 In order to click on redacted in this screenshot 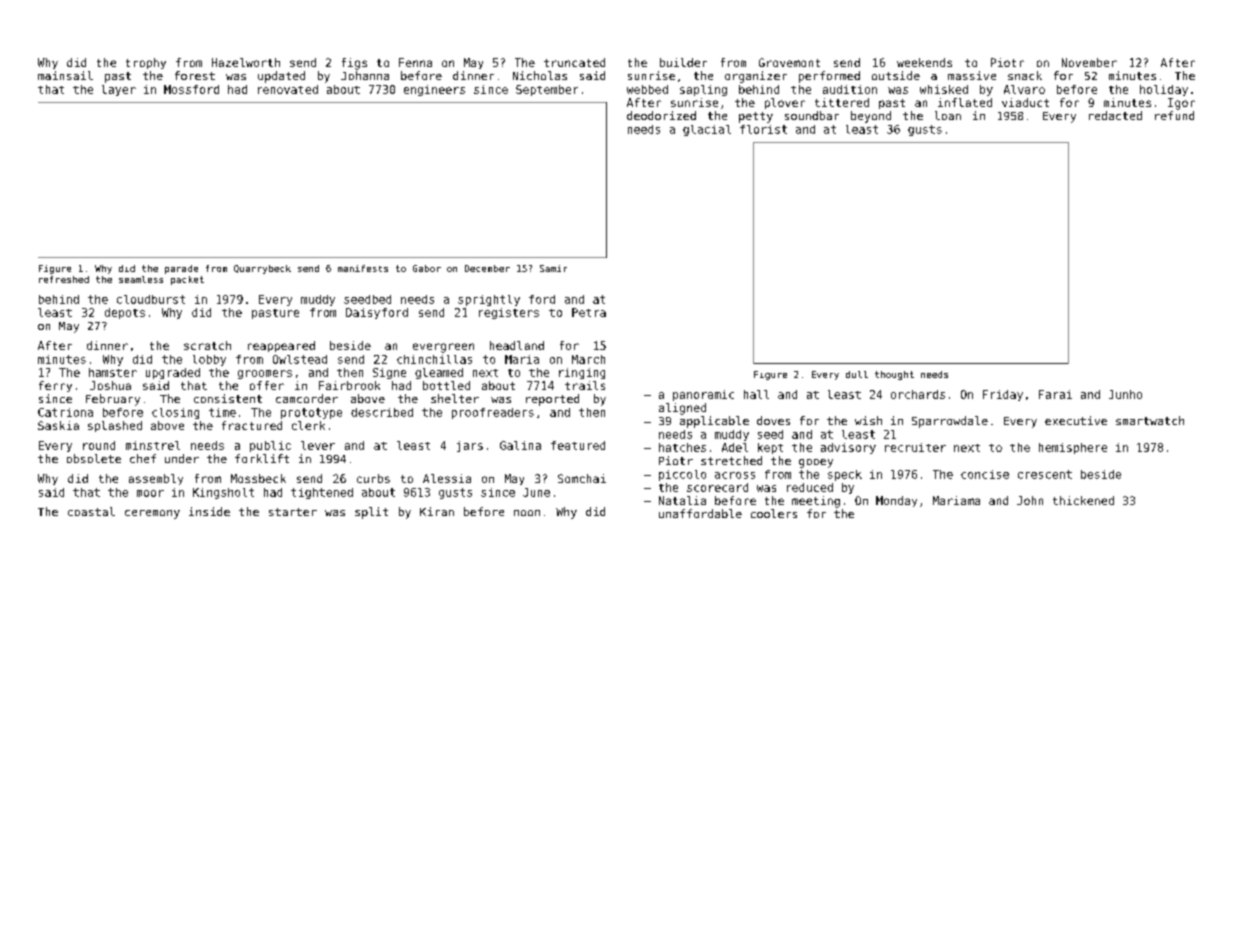, I will do `click(1115, 115)`.
